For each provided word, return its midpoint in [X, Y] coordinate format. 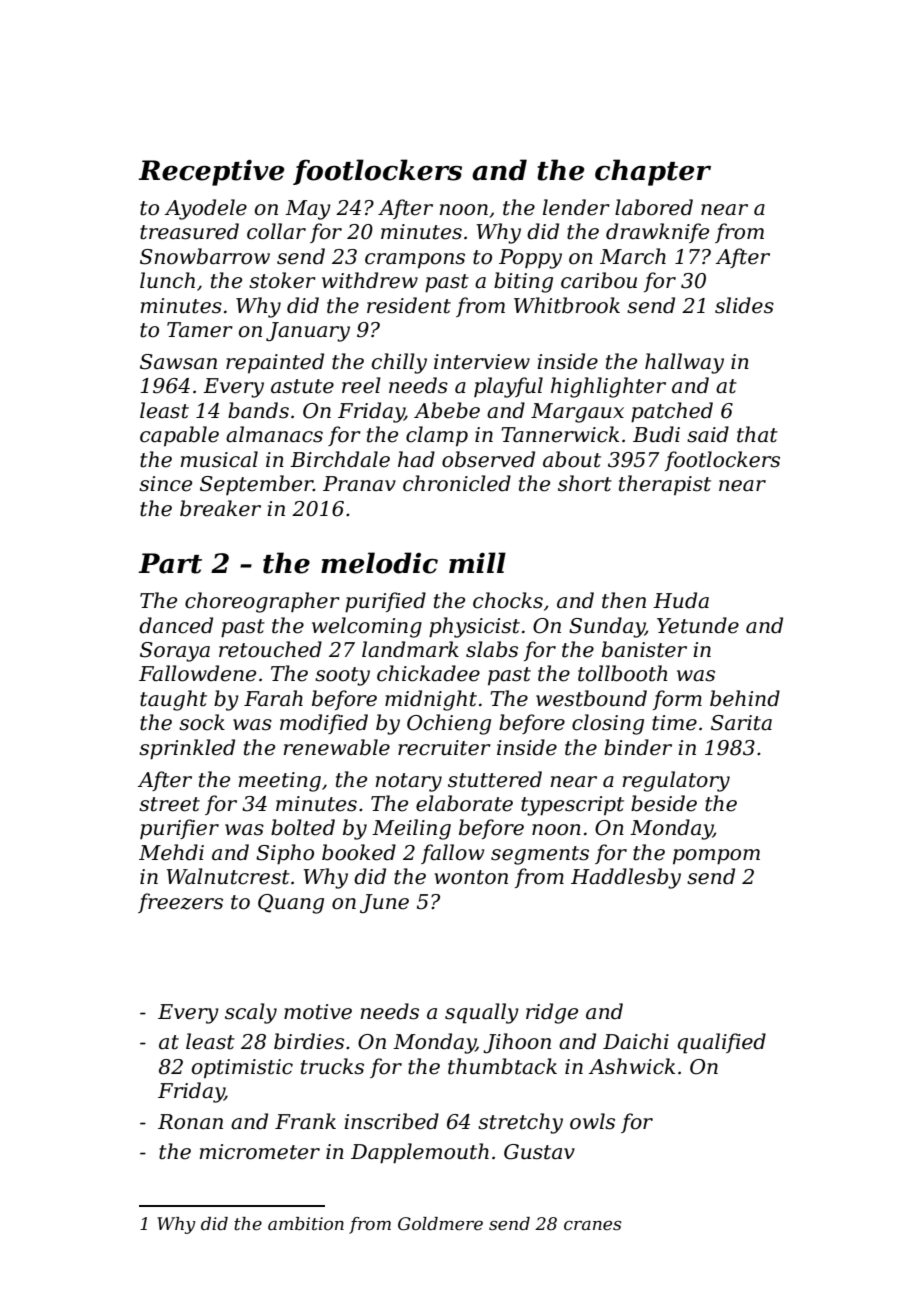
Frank [305, 1121]
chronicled [457, 483]
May [308, 210]
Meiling [411, 829]
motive [318, 1012]
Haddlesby [626, 878]
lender [576, 207]
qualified [722, 1043]
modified [324, 724]
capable [179, 436]
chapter [653, 172]
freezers [180, 903]
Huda [681, 600]
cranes [592, 1226]
